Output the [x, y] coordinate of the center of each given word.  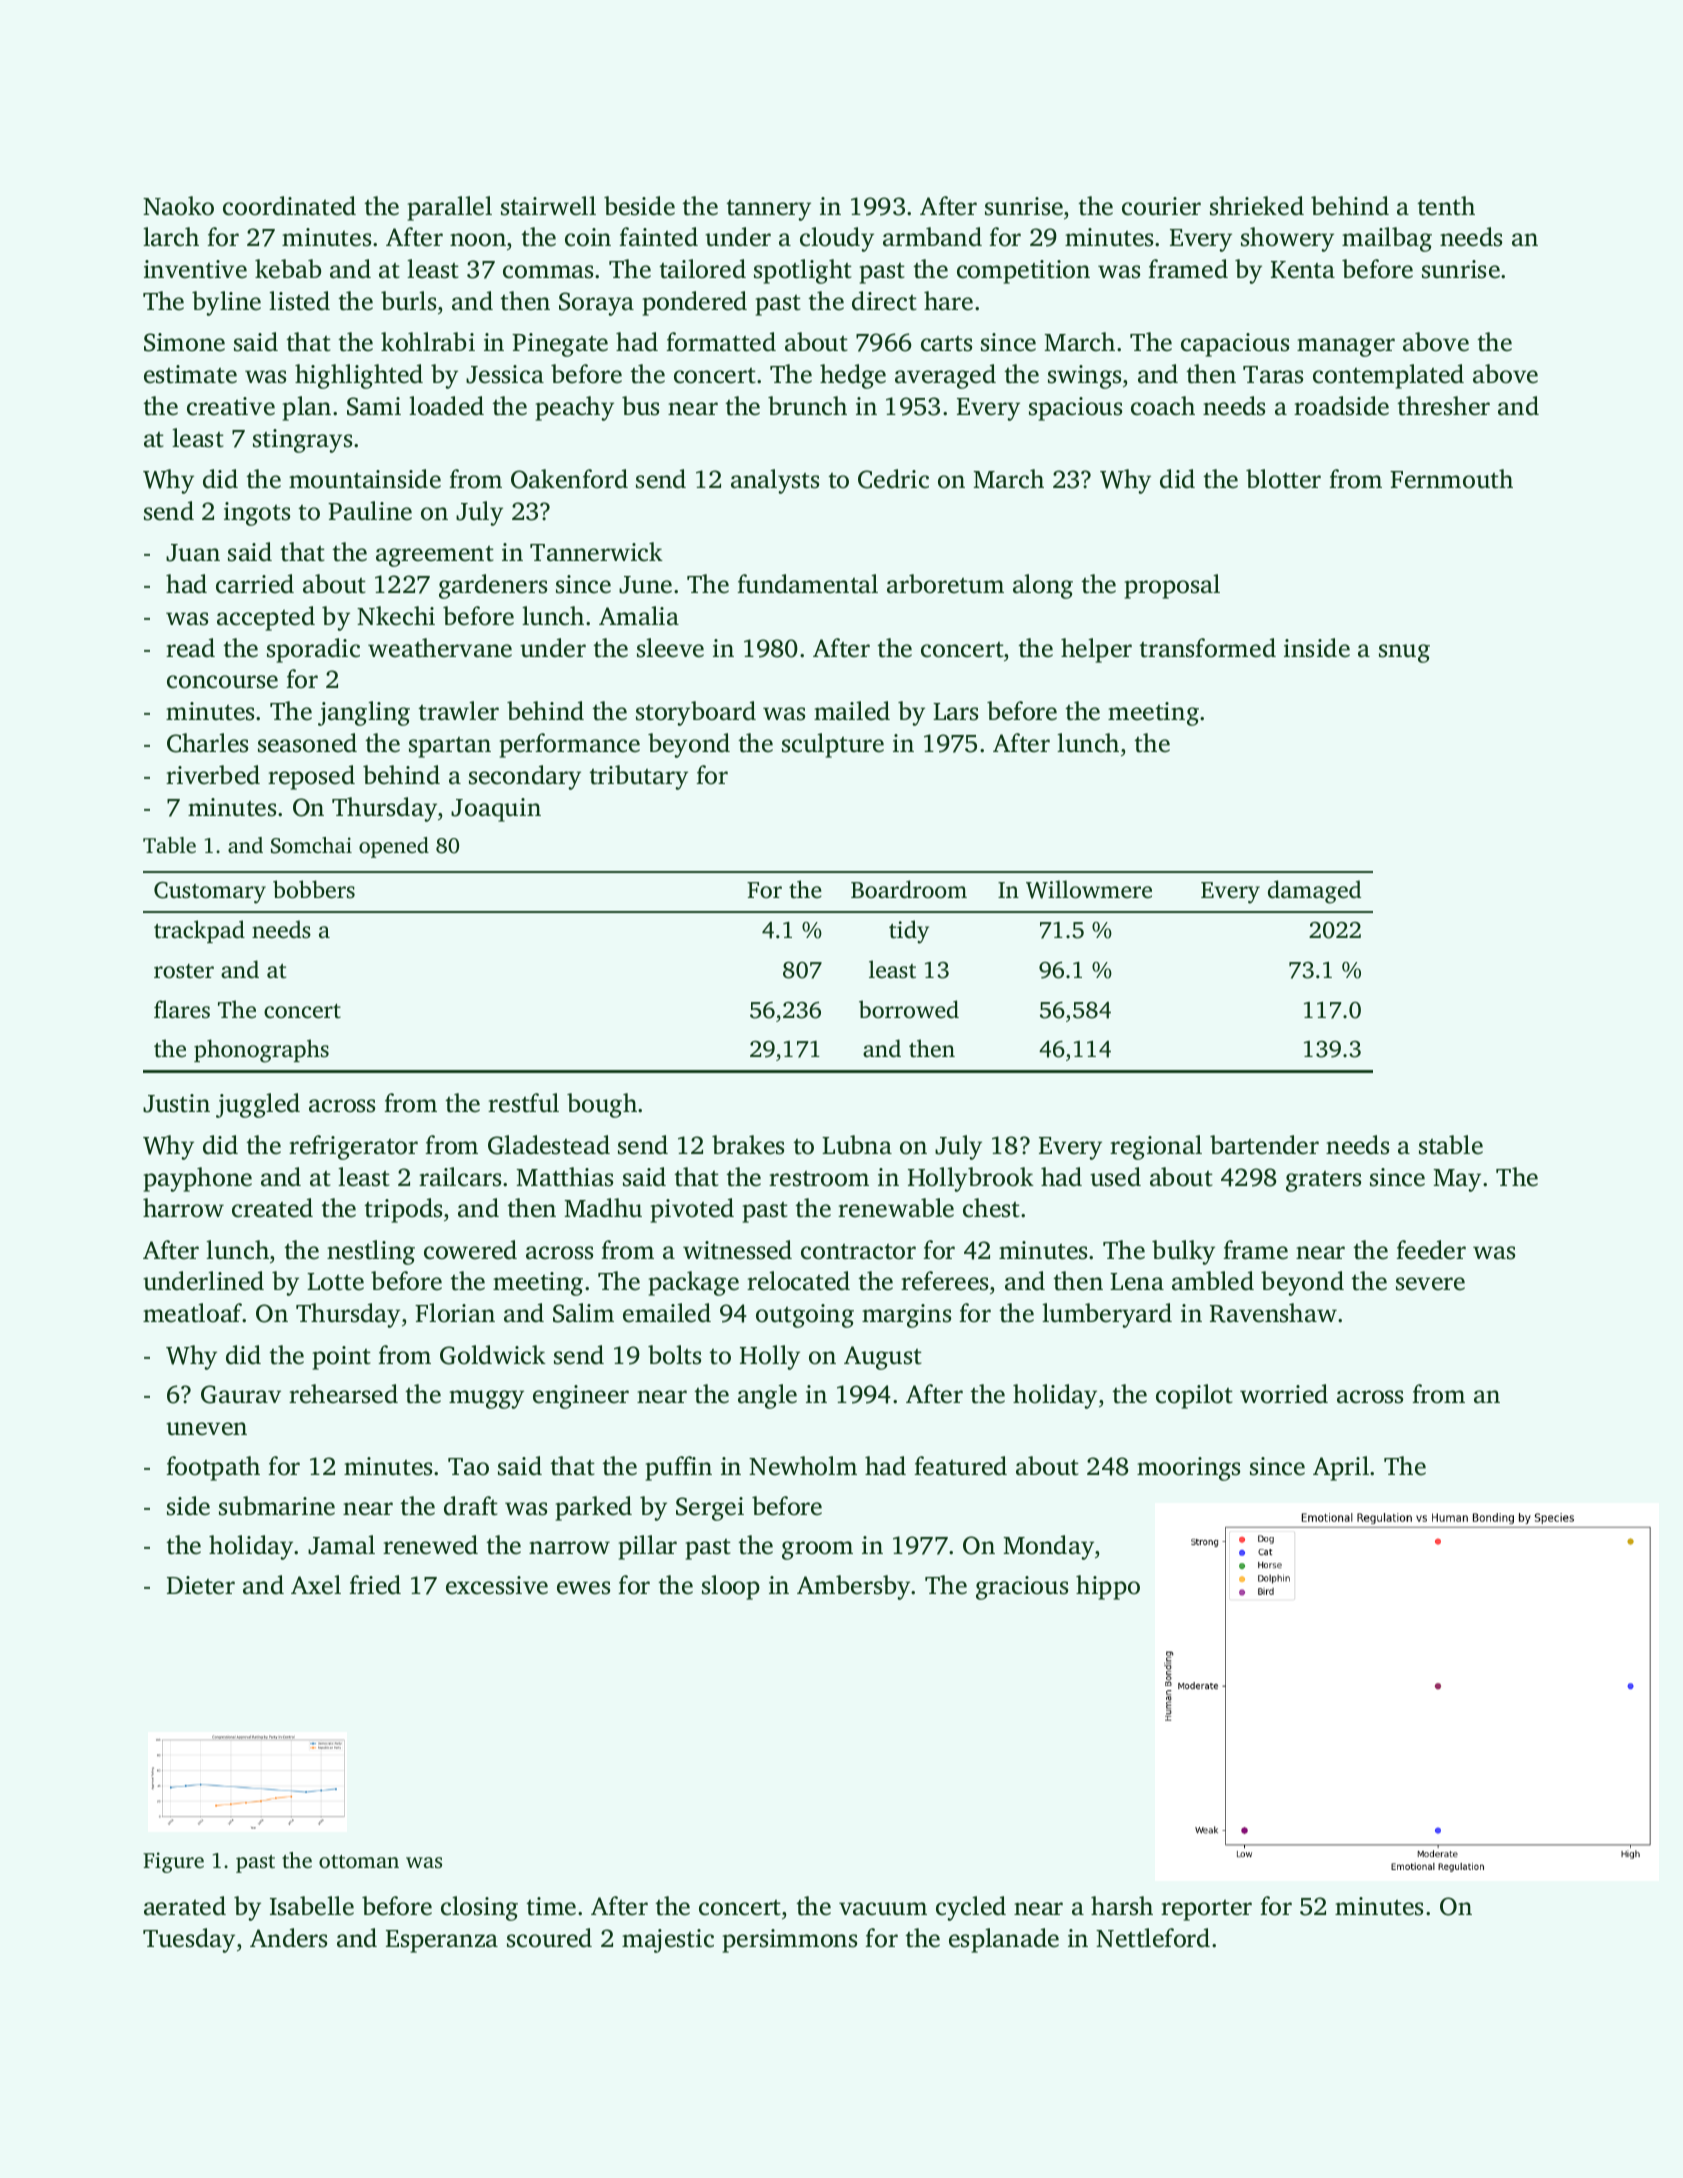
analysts [775, 481]
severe [1430, 1284]
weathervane [440, 648]
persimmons [790, 1941]
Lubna [857, 1145]
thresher [1443, 406]
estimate [190, 374]
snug [1404, 653]
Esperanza [442, 1941]
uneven [206, 1429]
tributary [638, 777]
